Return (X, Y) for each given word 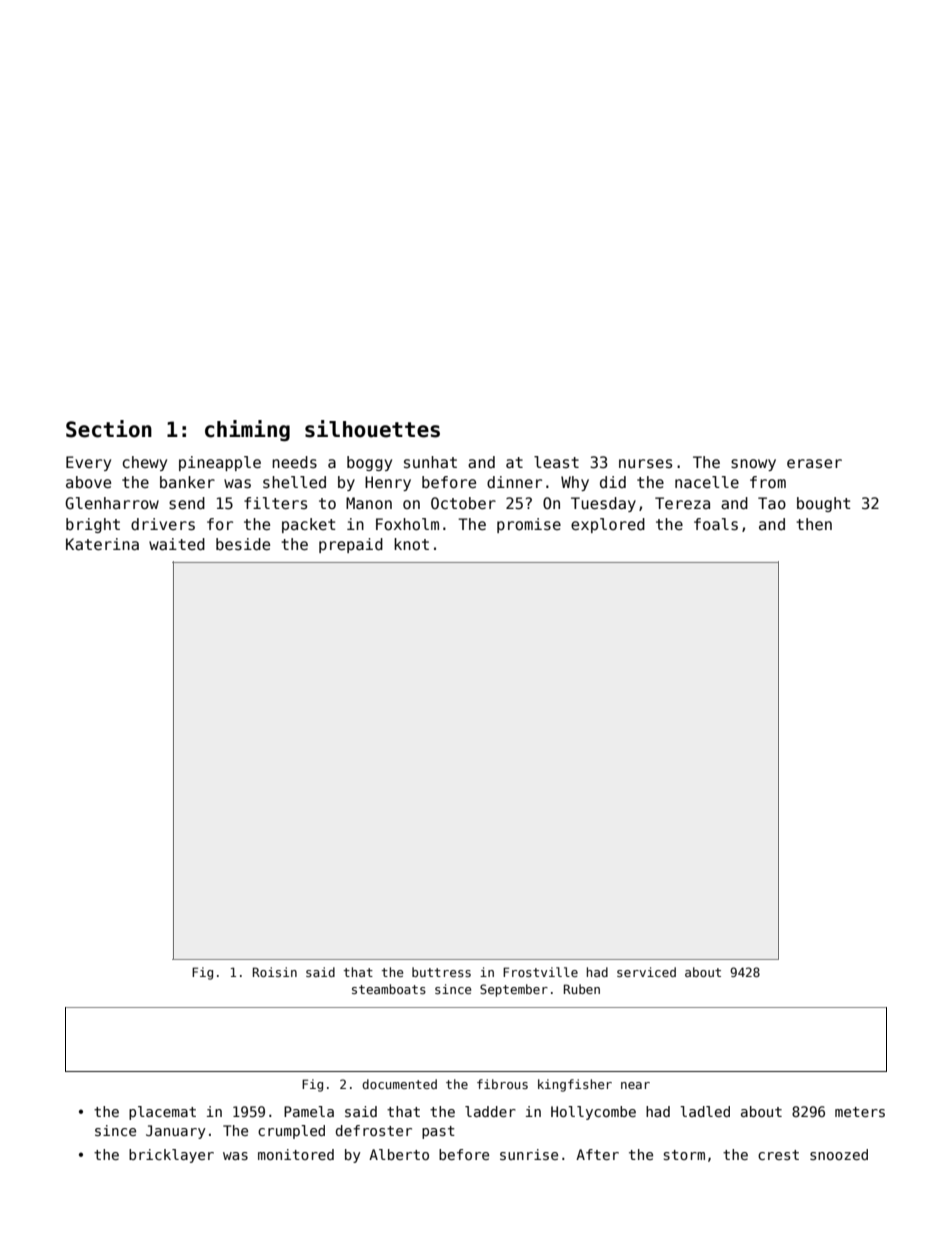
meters (860, 1112)
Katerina (102, 544)
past (438, 1132)
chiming (247, 430)
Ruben (582, 989)
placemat (162, 1113)
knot (411, 544)
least (556, 462)
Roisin (275, 972)
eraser (814, 463)
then (814, 524)
